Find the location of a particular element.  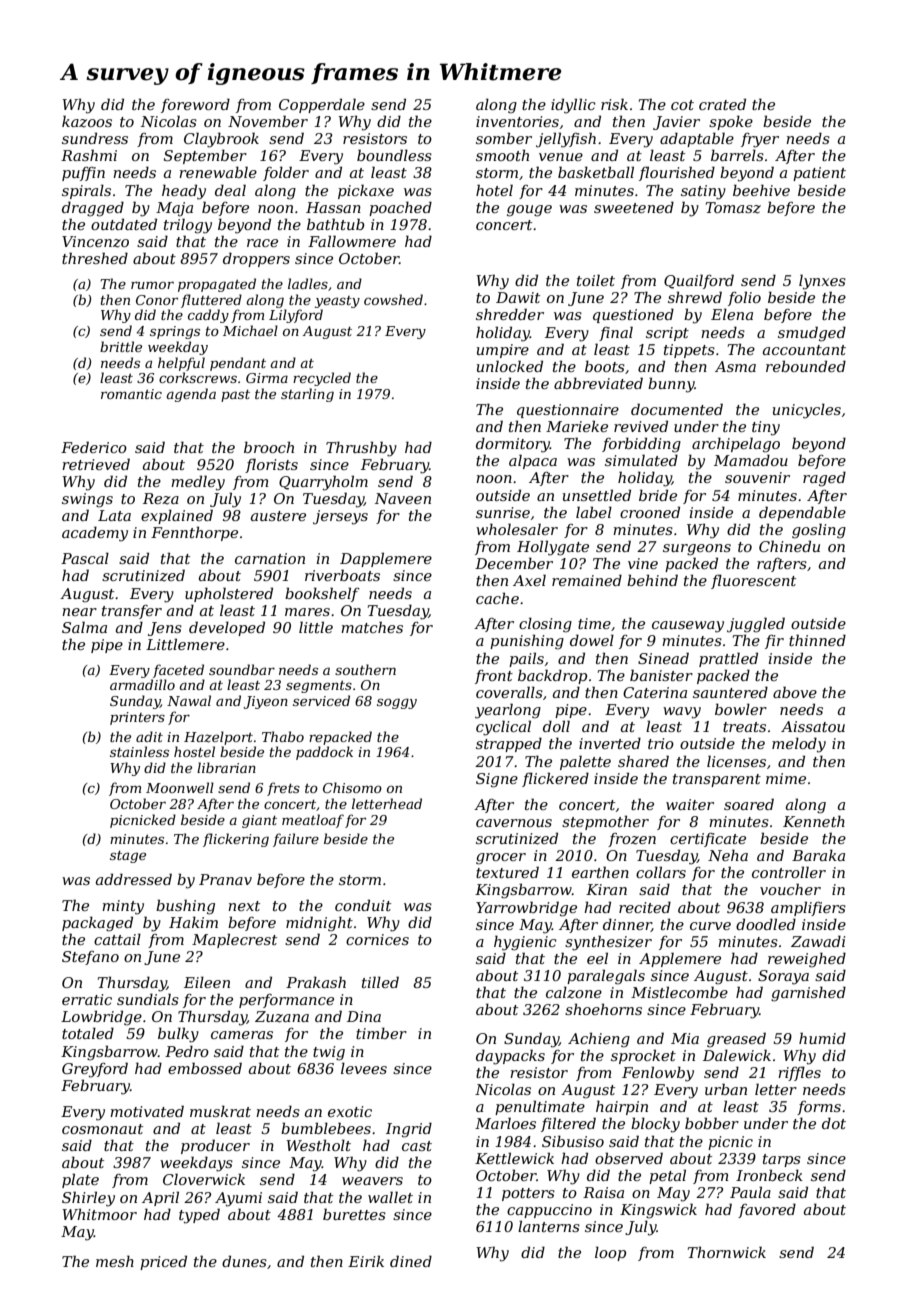

penultimate is located at coordinates (540, 1107).
